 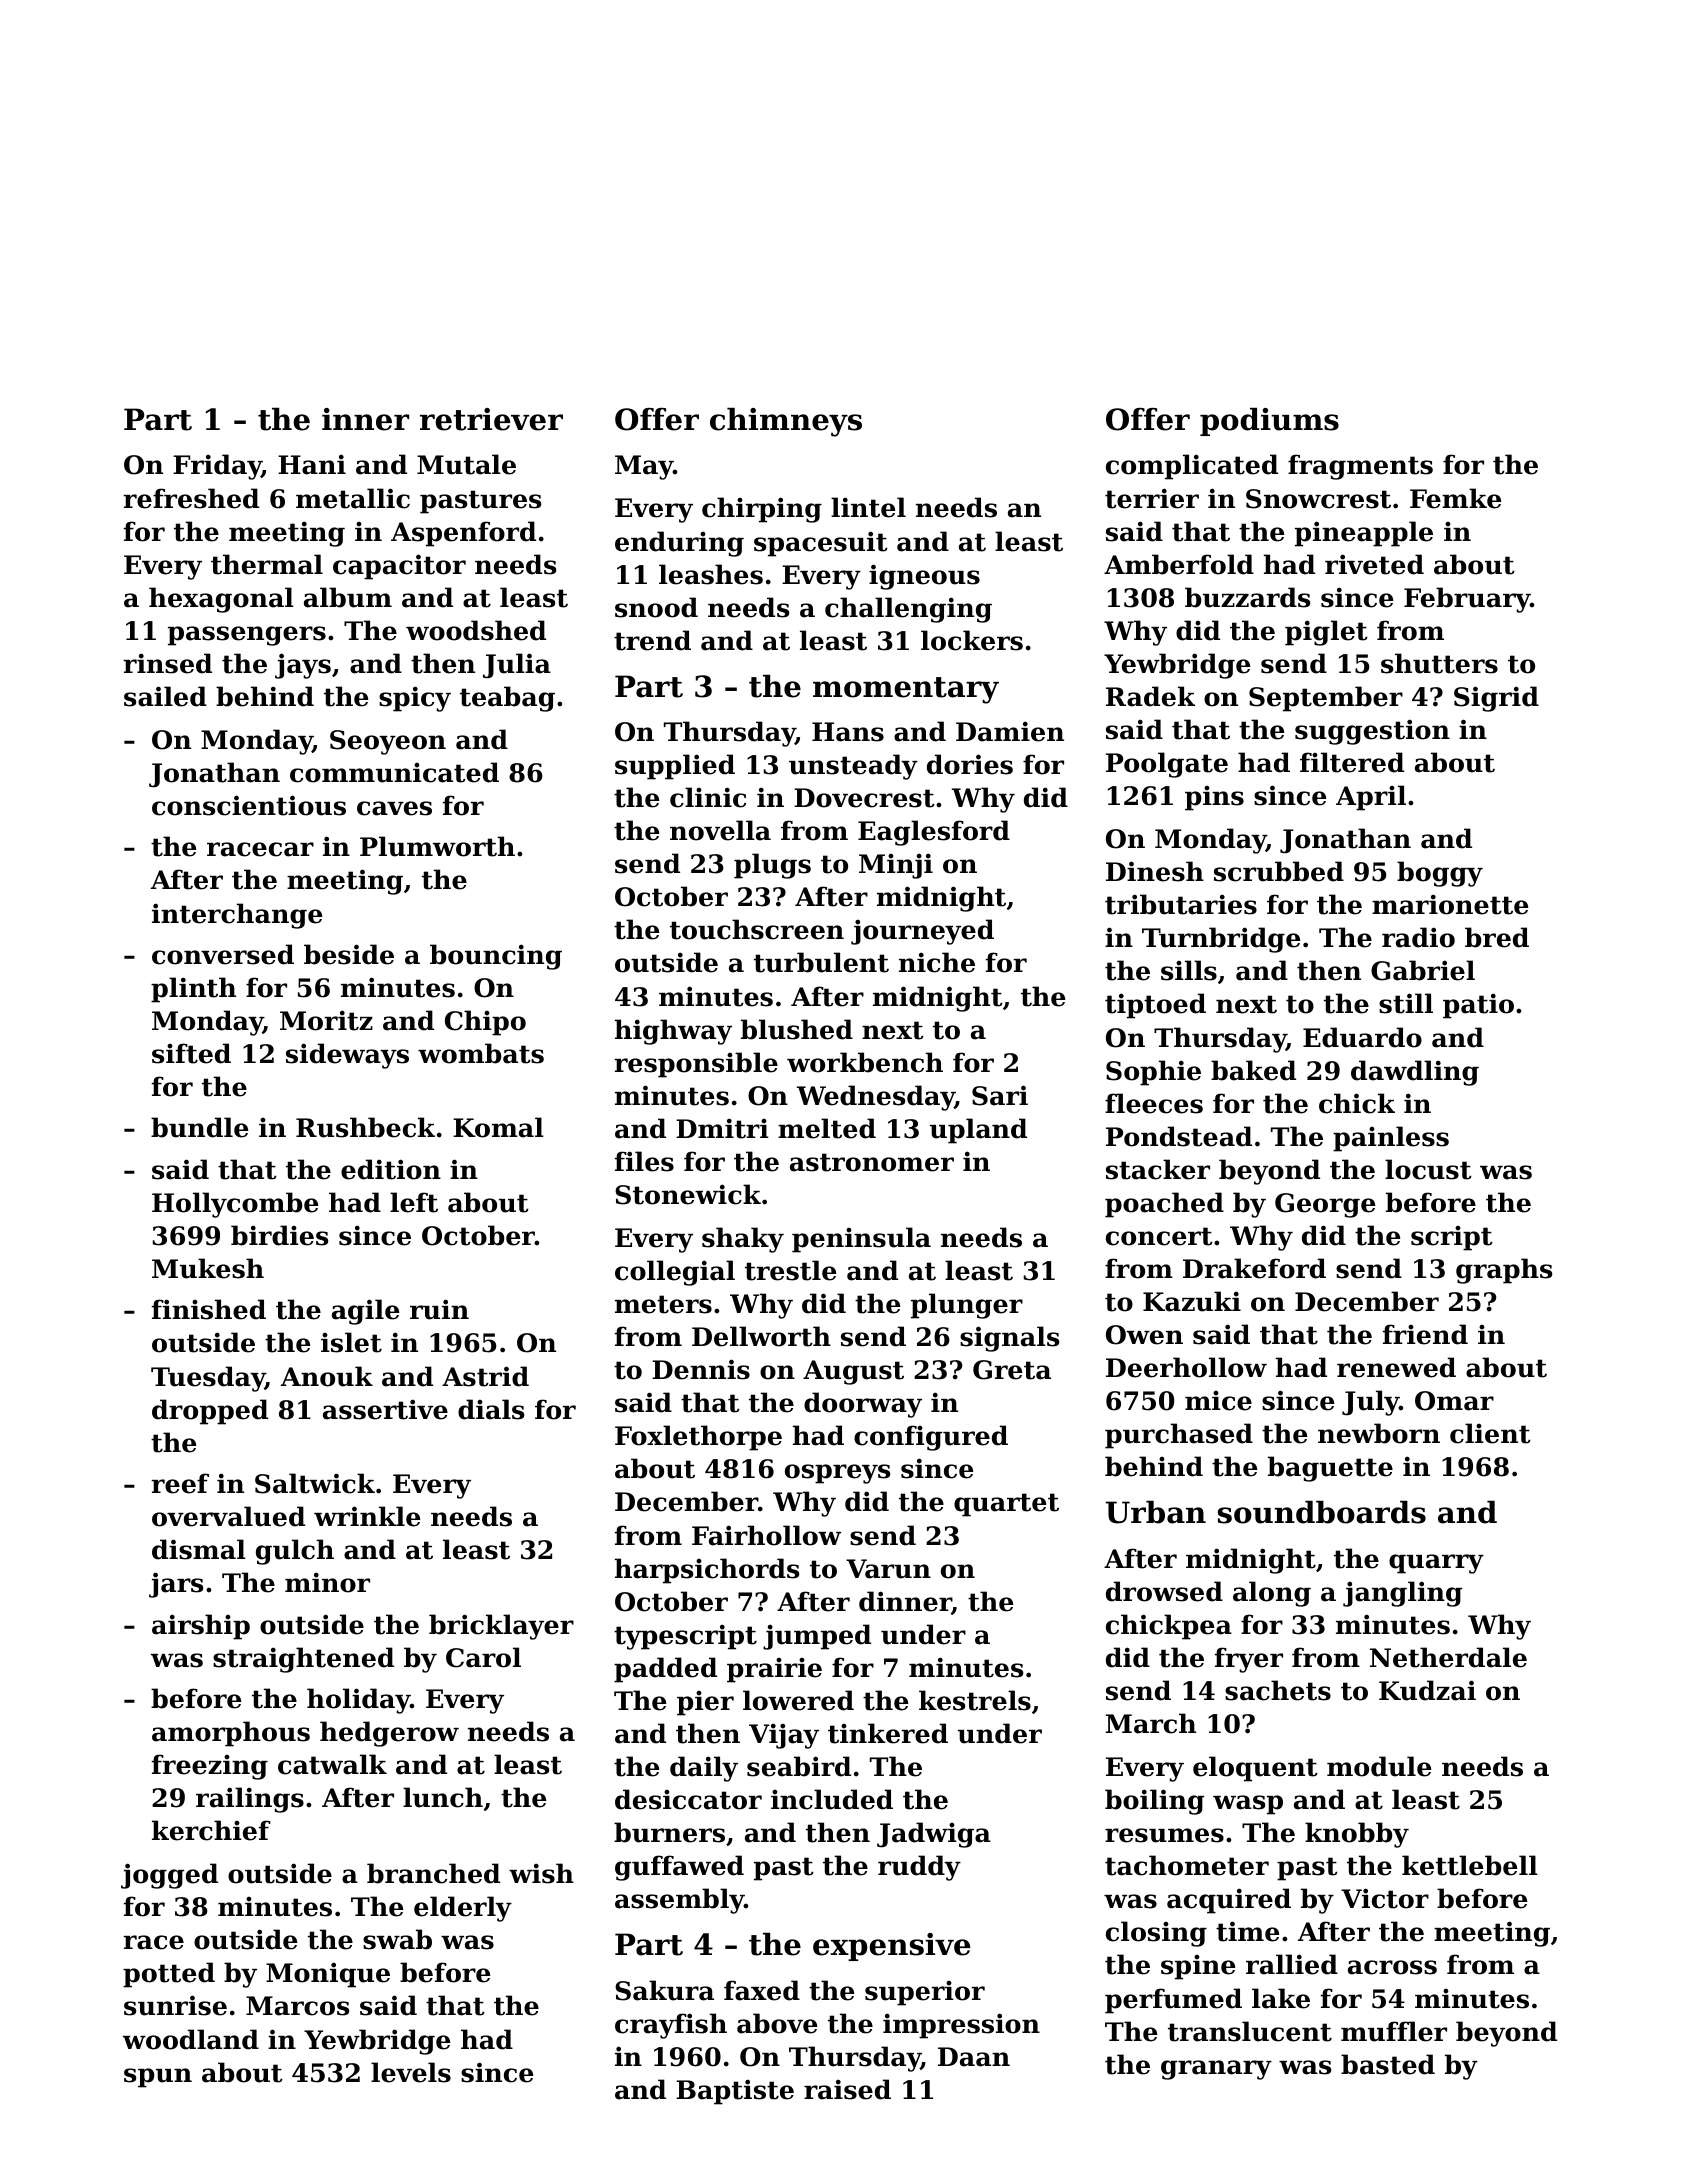 I want to click on interchange, so click(x=237, y=916).
